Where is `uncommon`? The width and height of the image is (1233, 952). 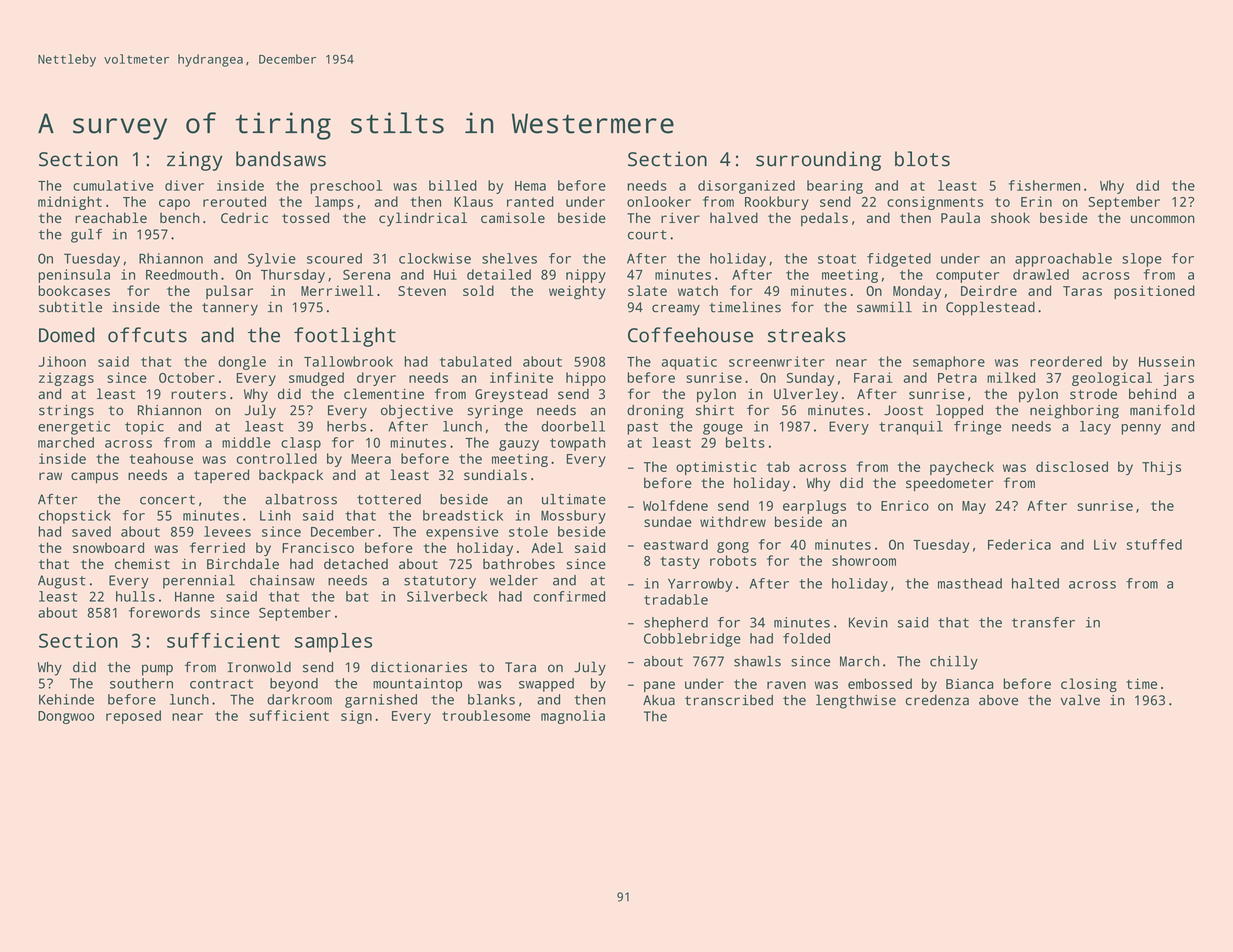
uncommon is located at coordinates (1163, 219).
